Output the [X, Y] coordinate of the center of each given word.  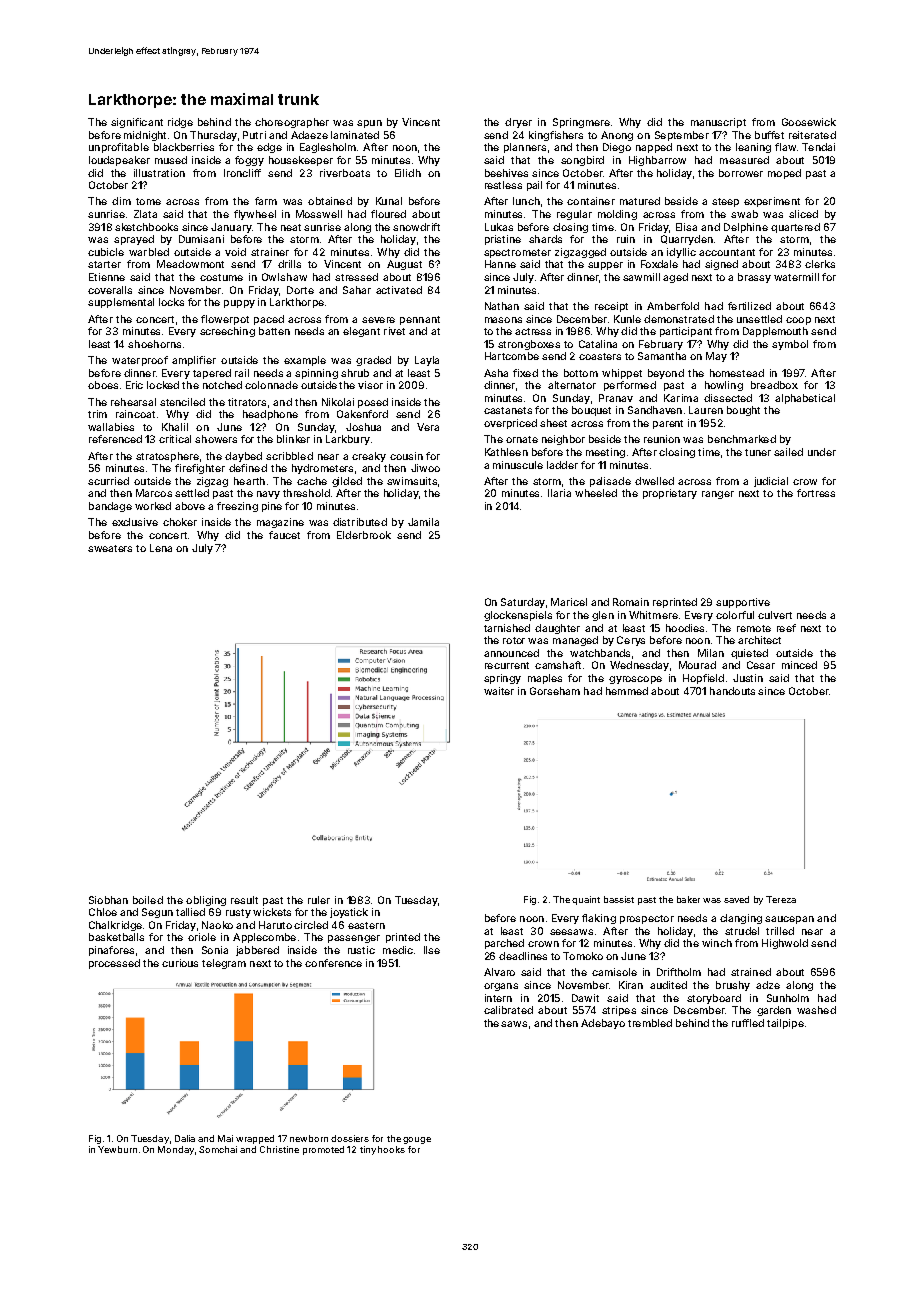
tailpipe [785, 1024]
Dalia [185, 1138]
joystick [349, 913]
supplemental [121, 303]
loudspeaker [119, 161]
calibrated [508, 1010]
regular [574, 215]
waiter [499, 691]
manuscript [718, 123]
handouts [732, 691]
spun [369, 124]
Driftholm [679, 972]
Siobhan [108, 900]
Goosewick [809, 122]
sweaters [110, 548]
